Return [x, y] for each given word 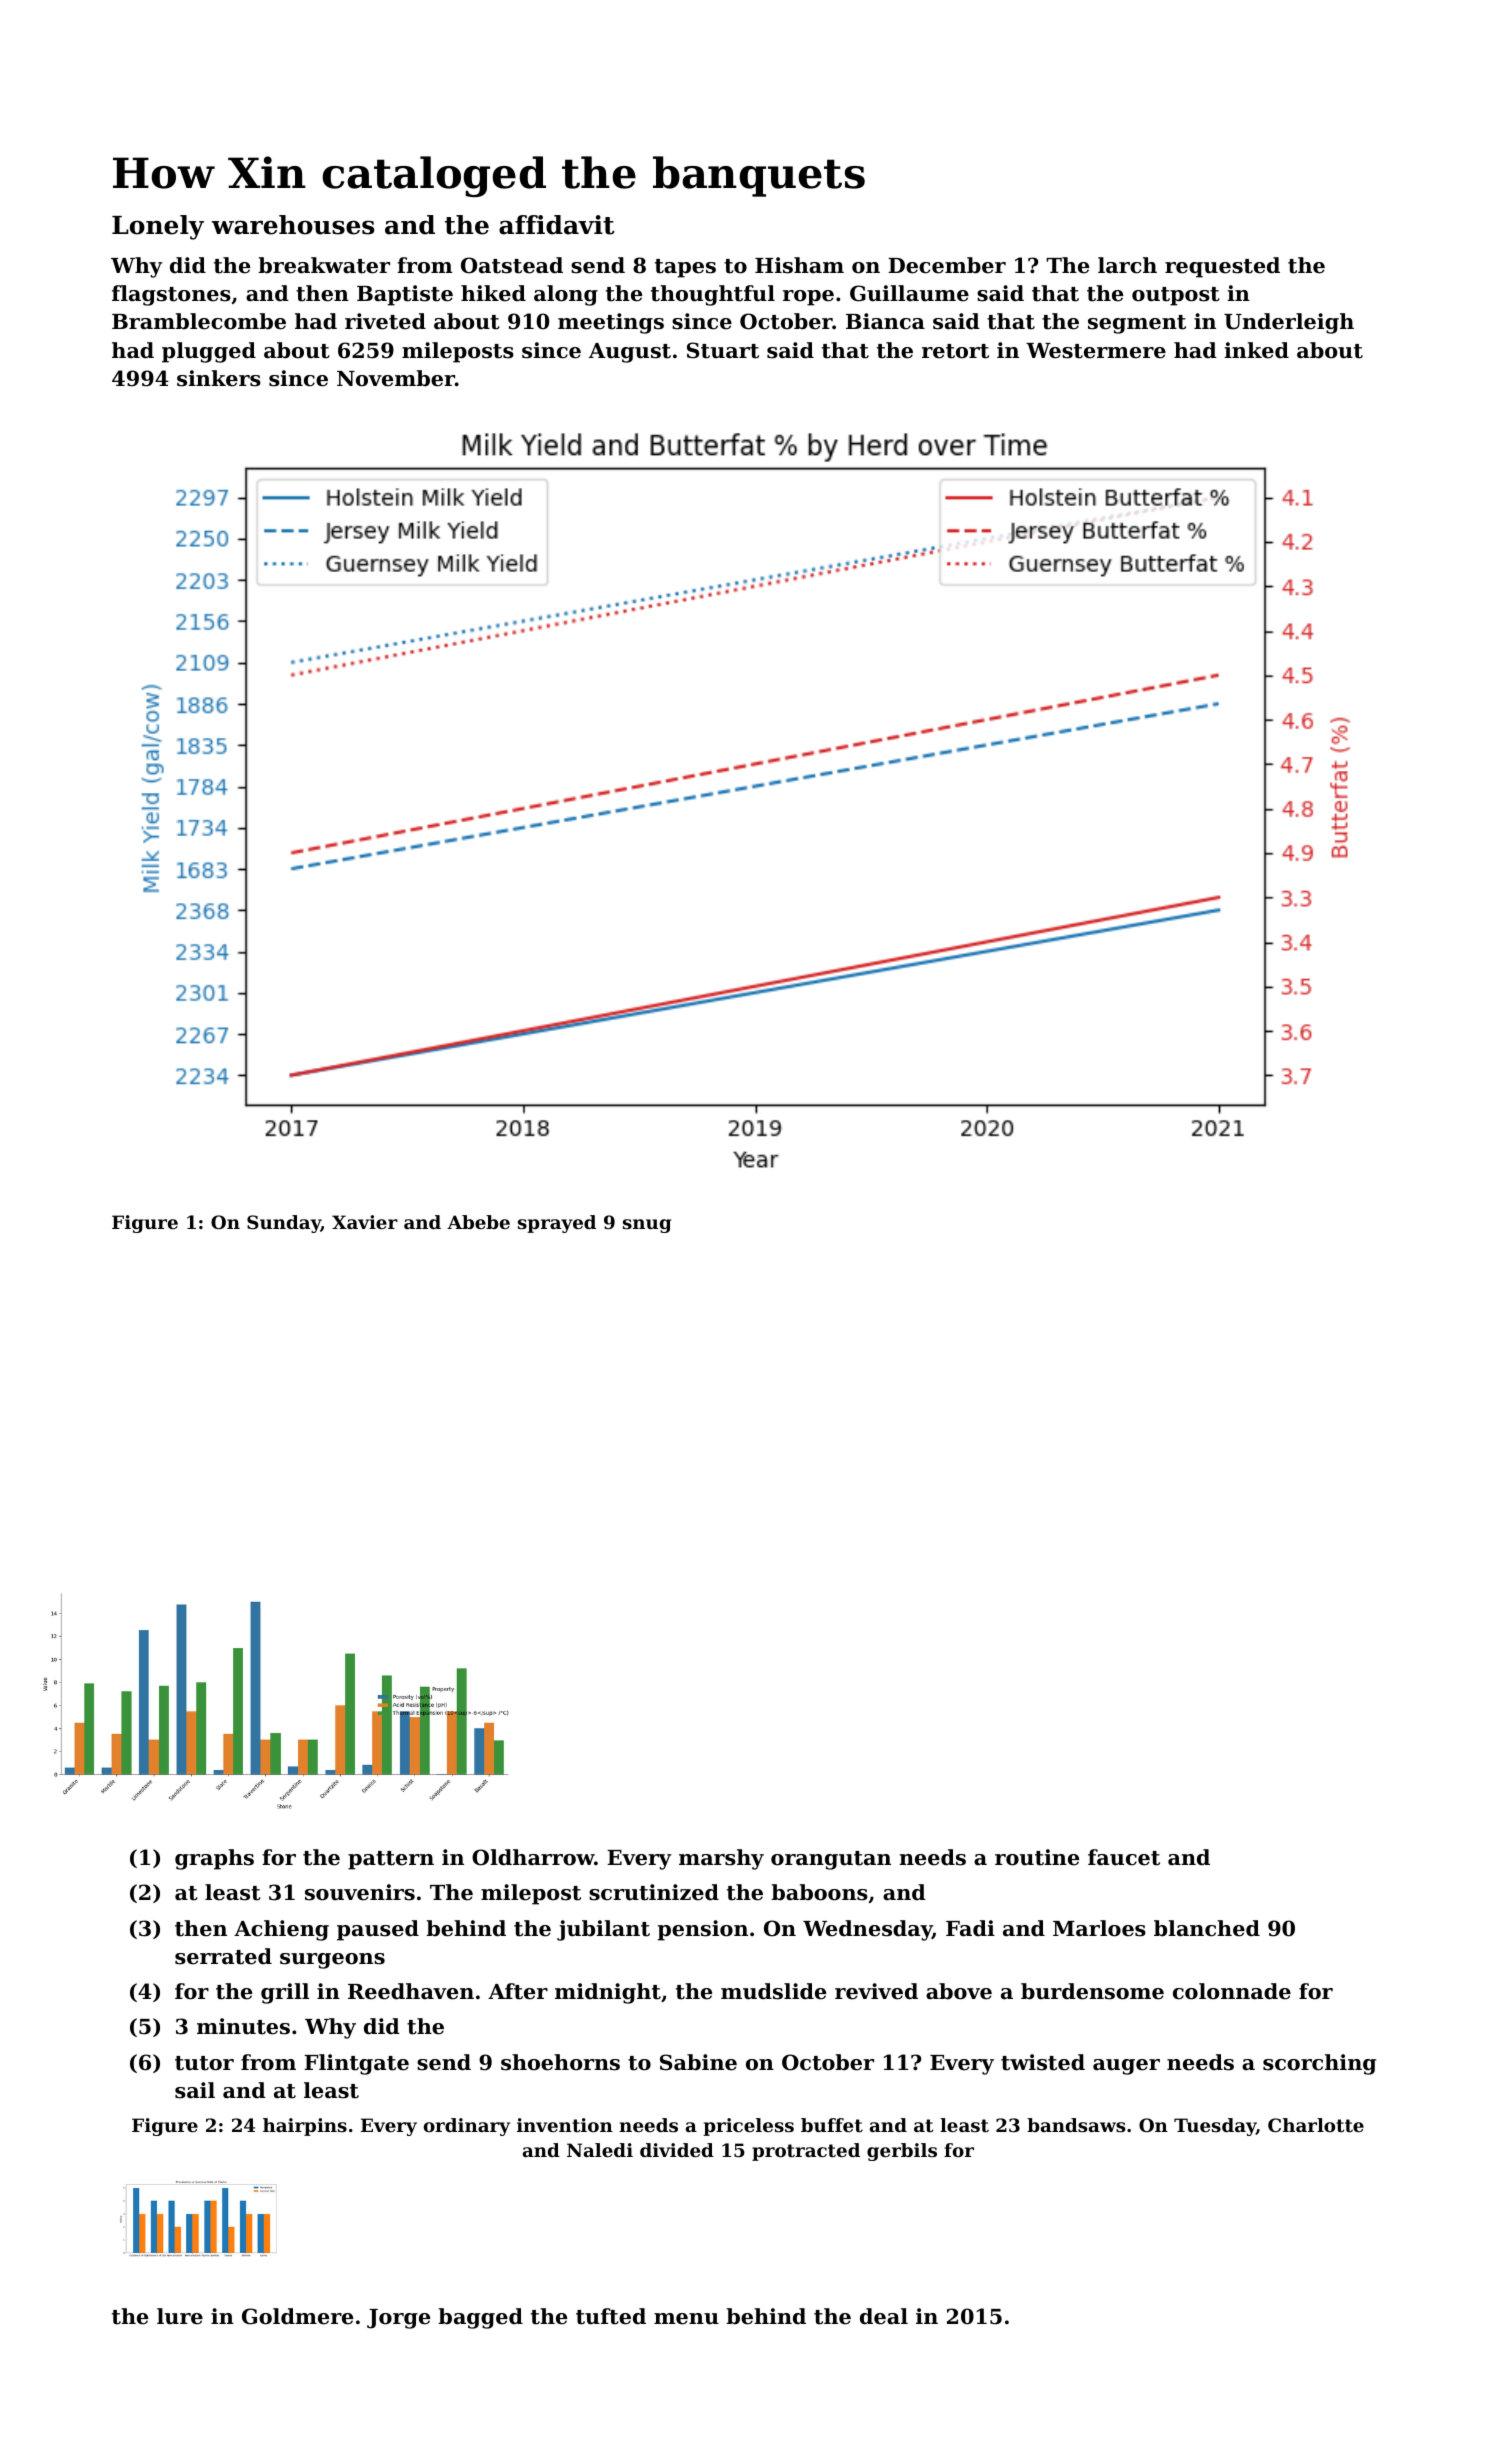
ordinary [467, 2127]
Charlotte [1316, 2125]
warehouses [293, 225]
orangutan [831, 1860]
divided [677, 2150]
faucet [1124, 1857]
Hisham [799, 265]
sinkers [219, 378]
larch [1127, 265]
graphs [214, 1859]
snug [647, 1226]
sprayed [557, 1224]
